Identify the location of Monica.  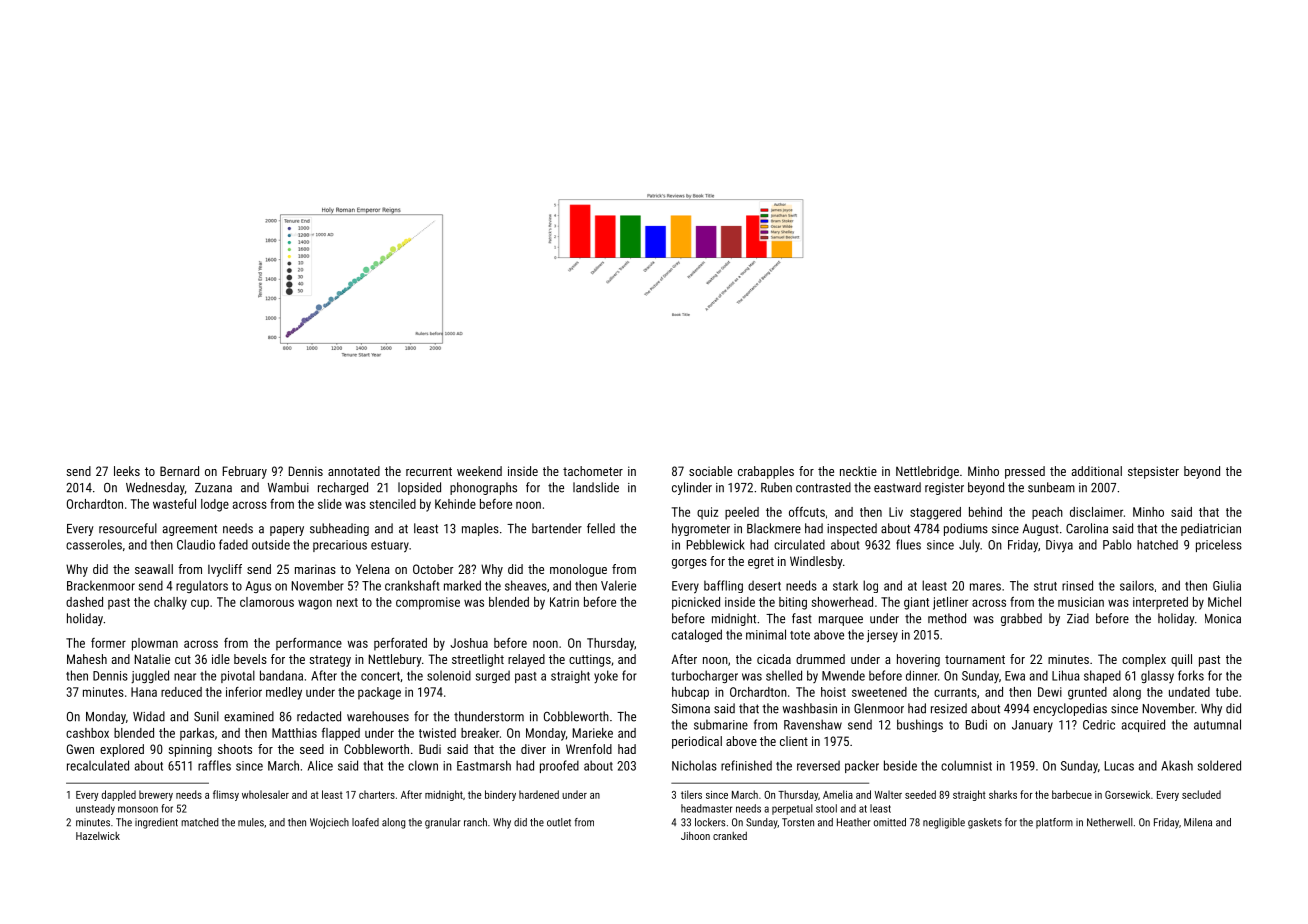
(1223, 619).
